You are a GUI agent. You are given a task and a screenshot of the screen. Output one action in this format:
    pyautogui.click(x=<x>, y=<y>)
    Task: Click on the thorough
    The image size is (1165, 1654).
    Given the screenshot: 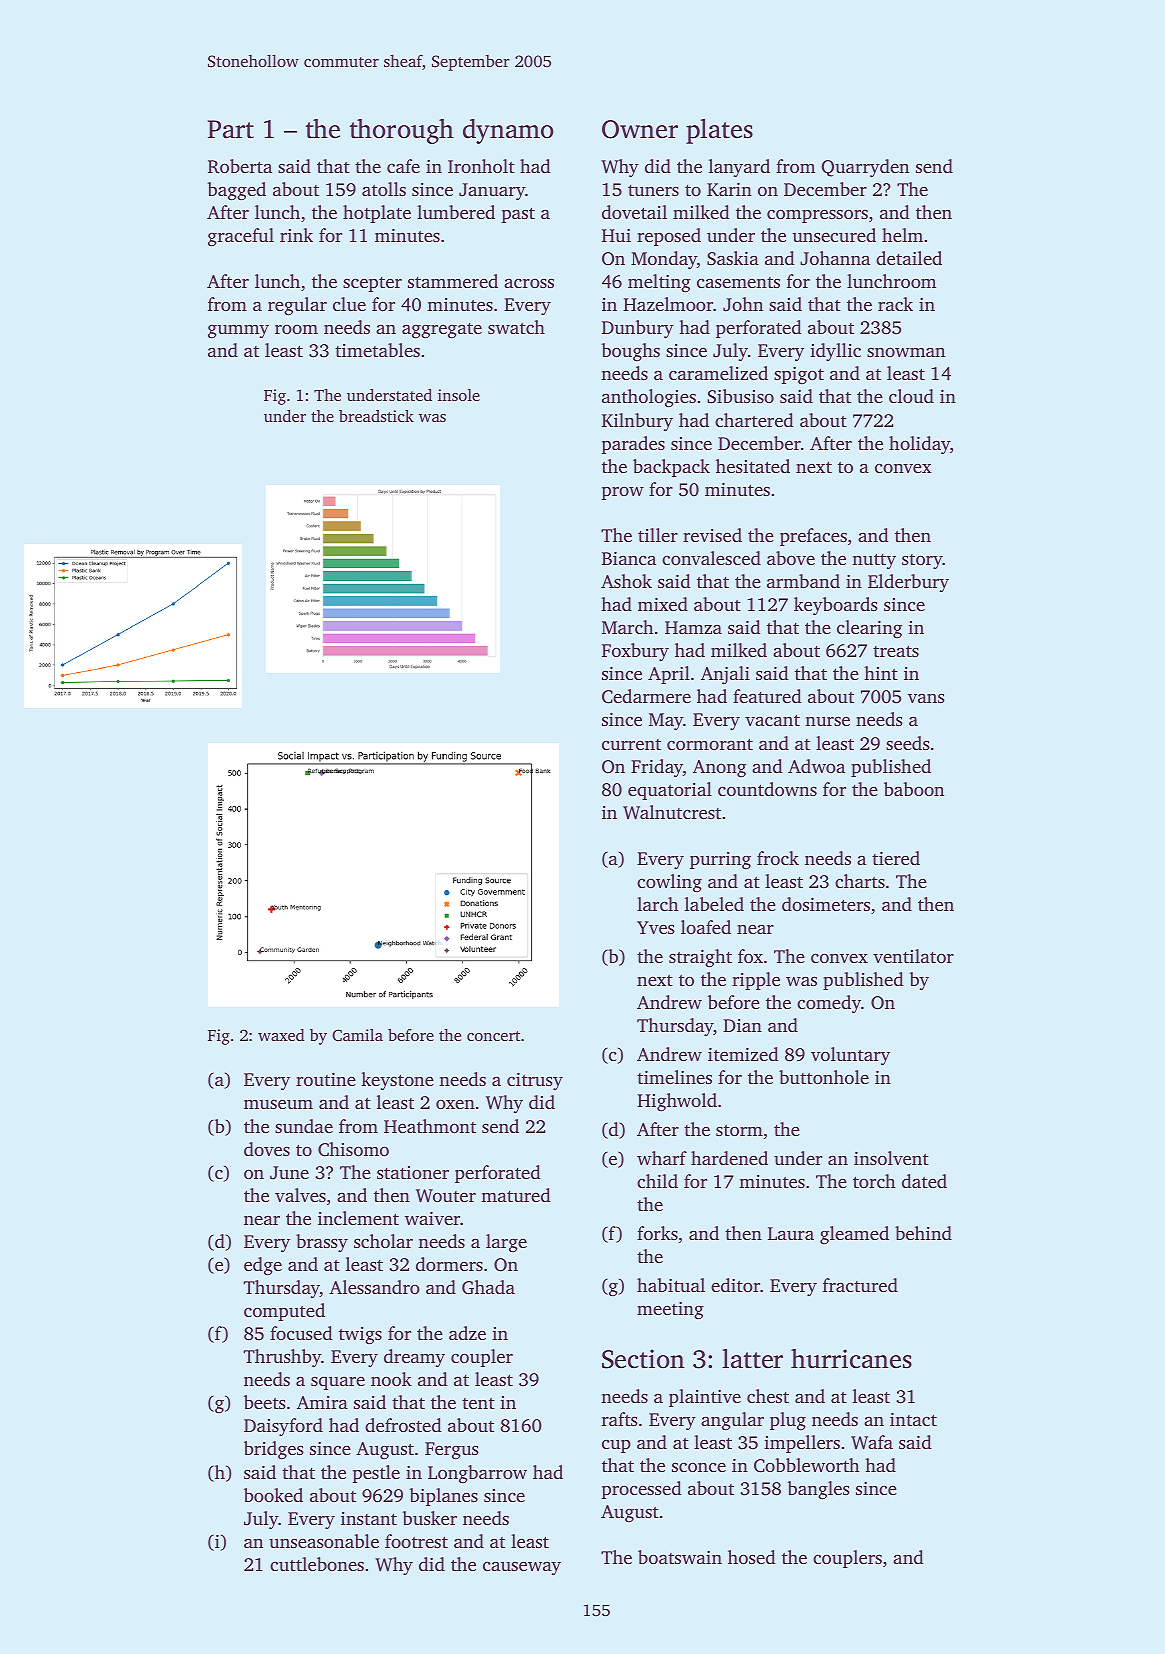 What is the action you would take?
    pyautogui.click(x=402, y=131)
